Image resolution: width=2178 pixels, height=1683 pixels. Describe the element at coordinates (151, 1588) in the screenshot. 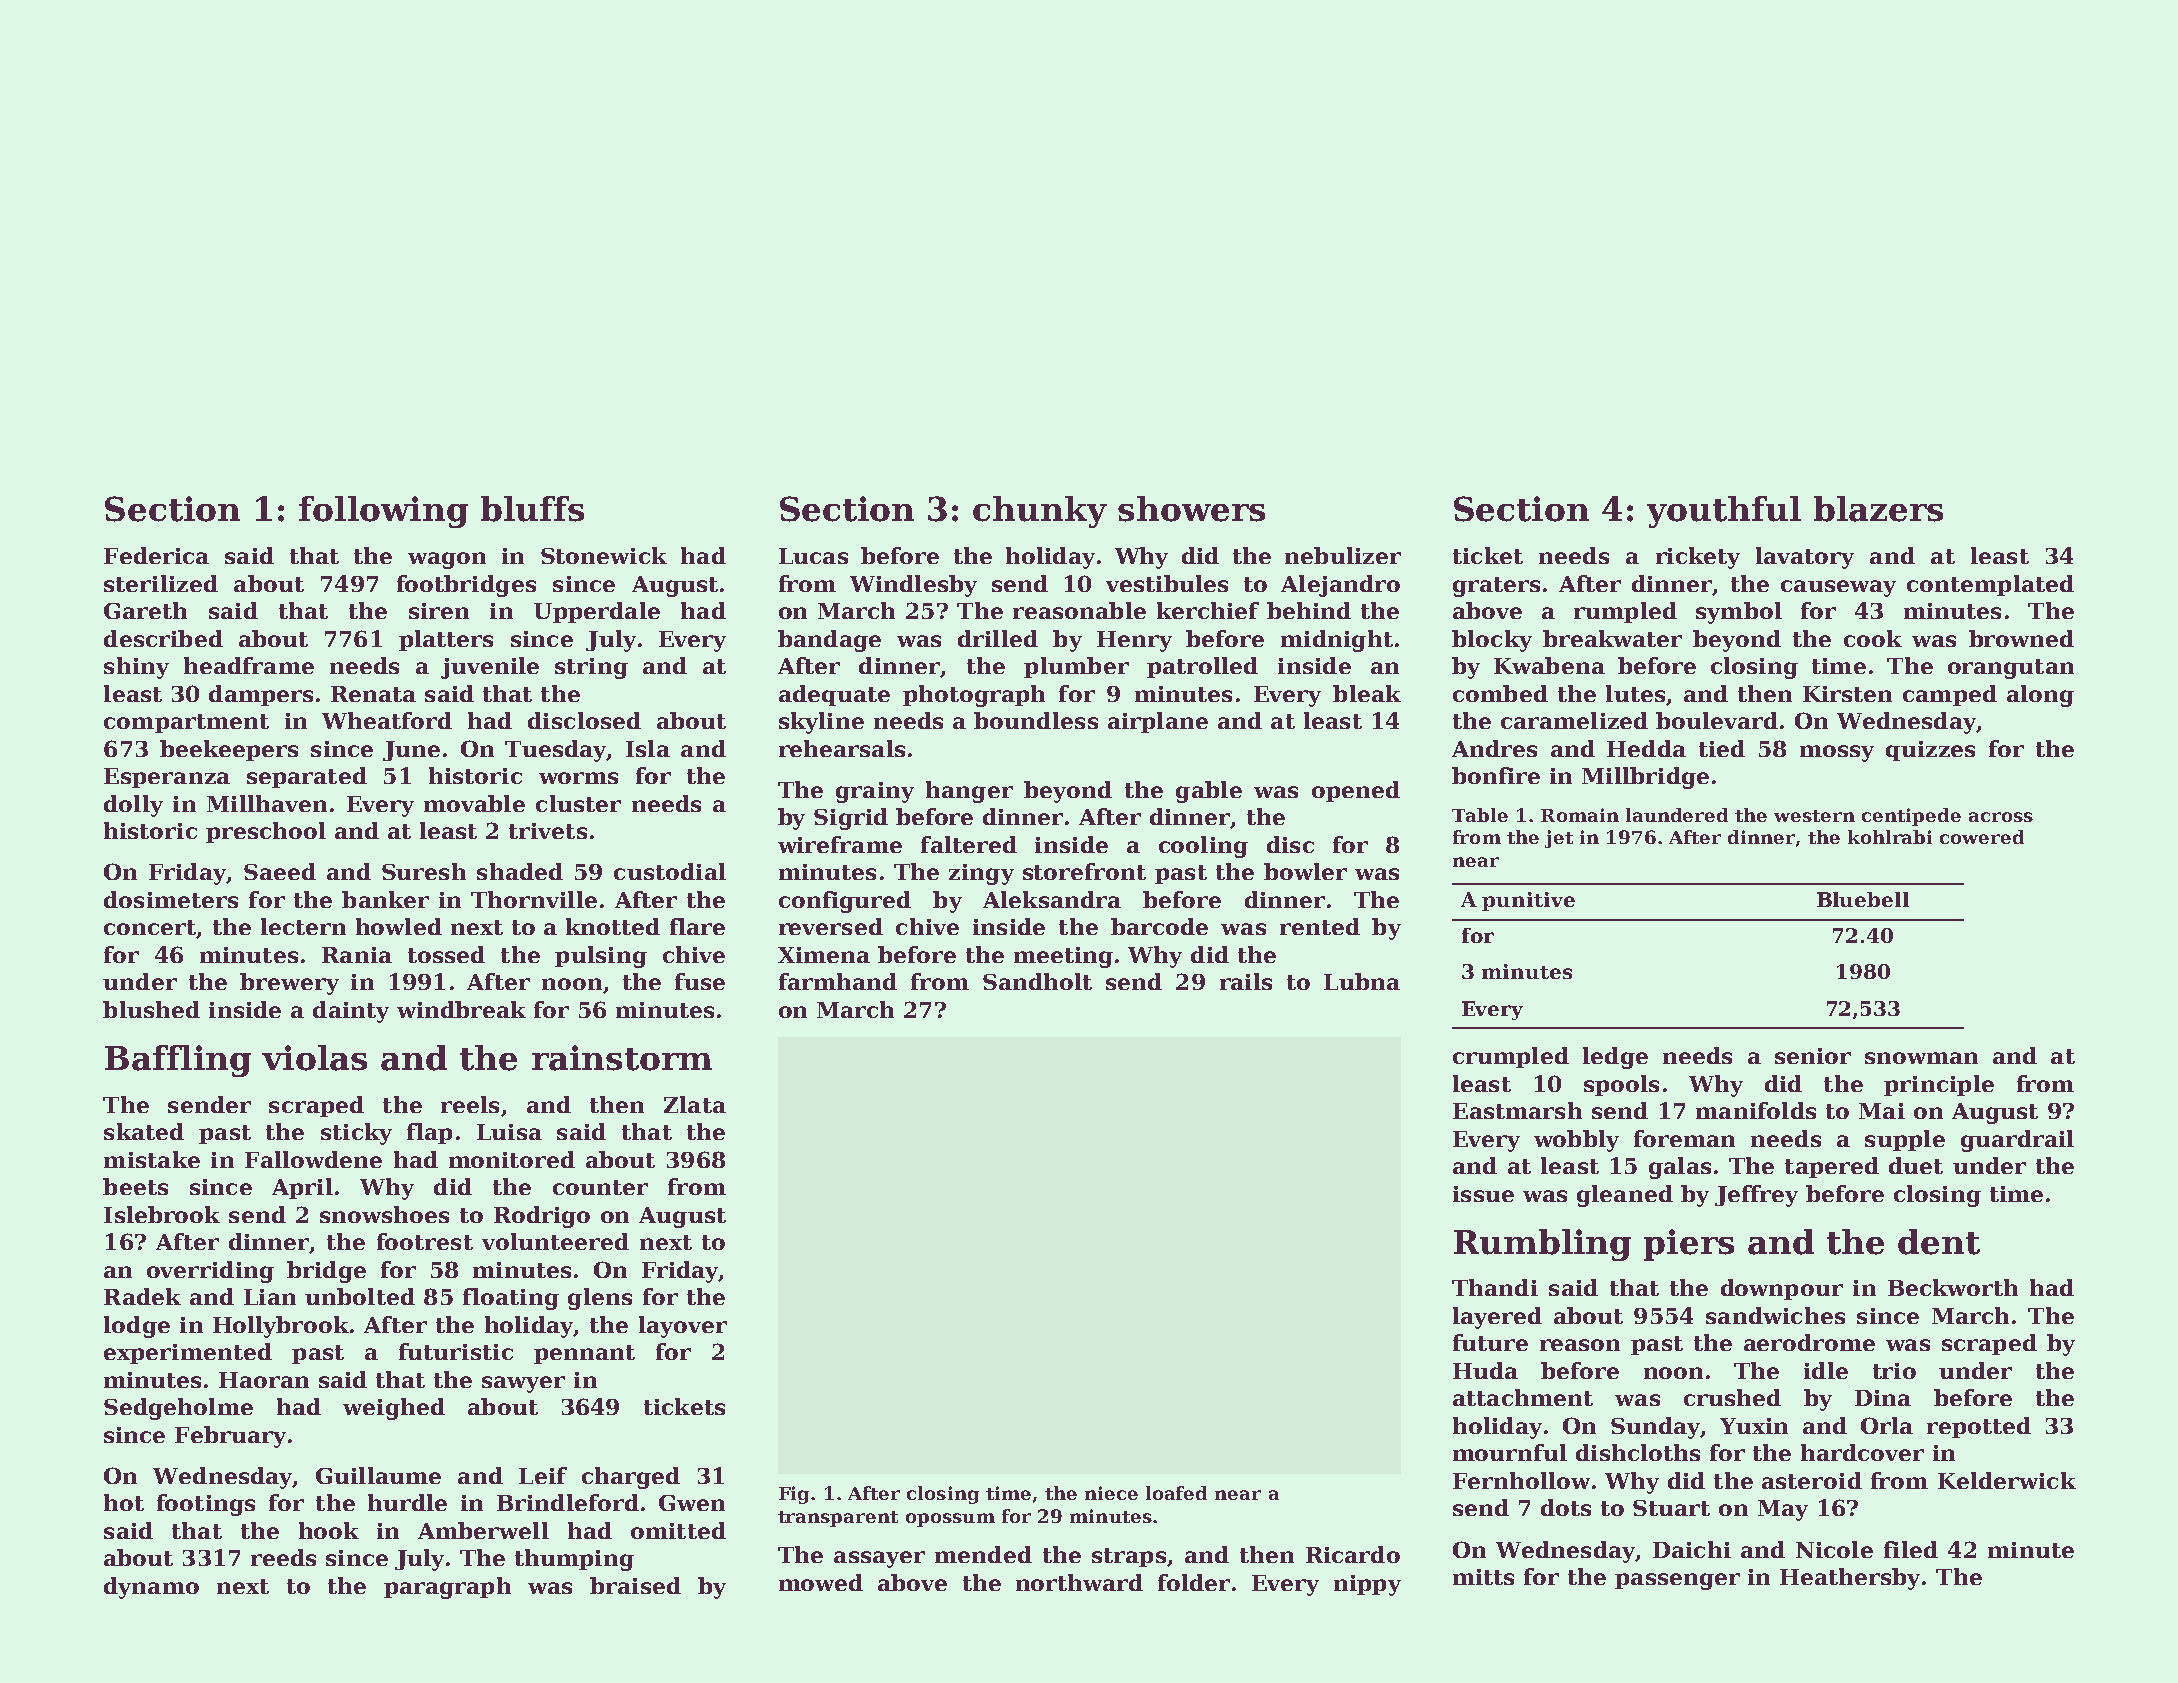

I see `dynamo` at that location.
